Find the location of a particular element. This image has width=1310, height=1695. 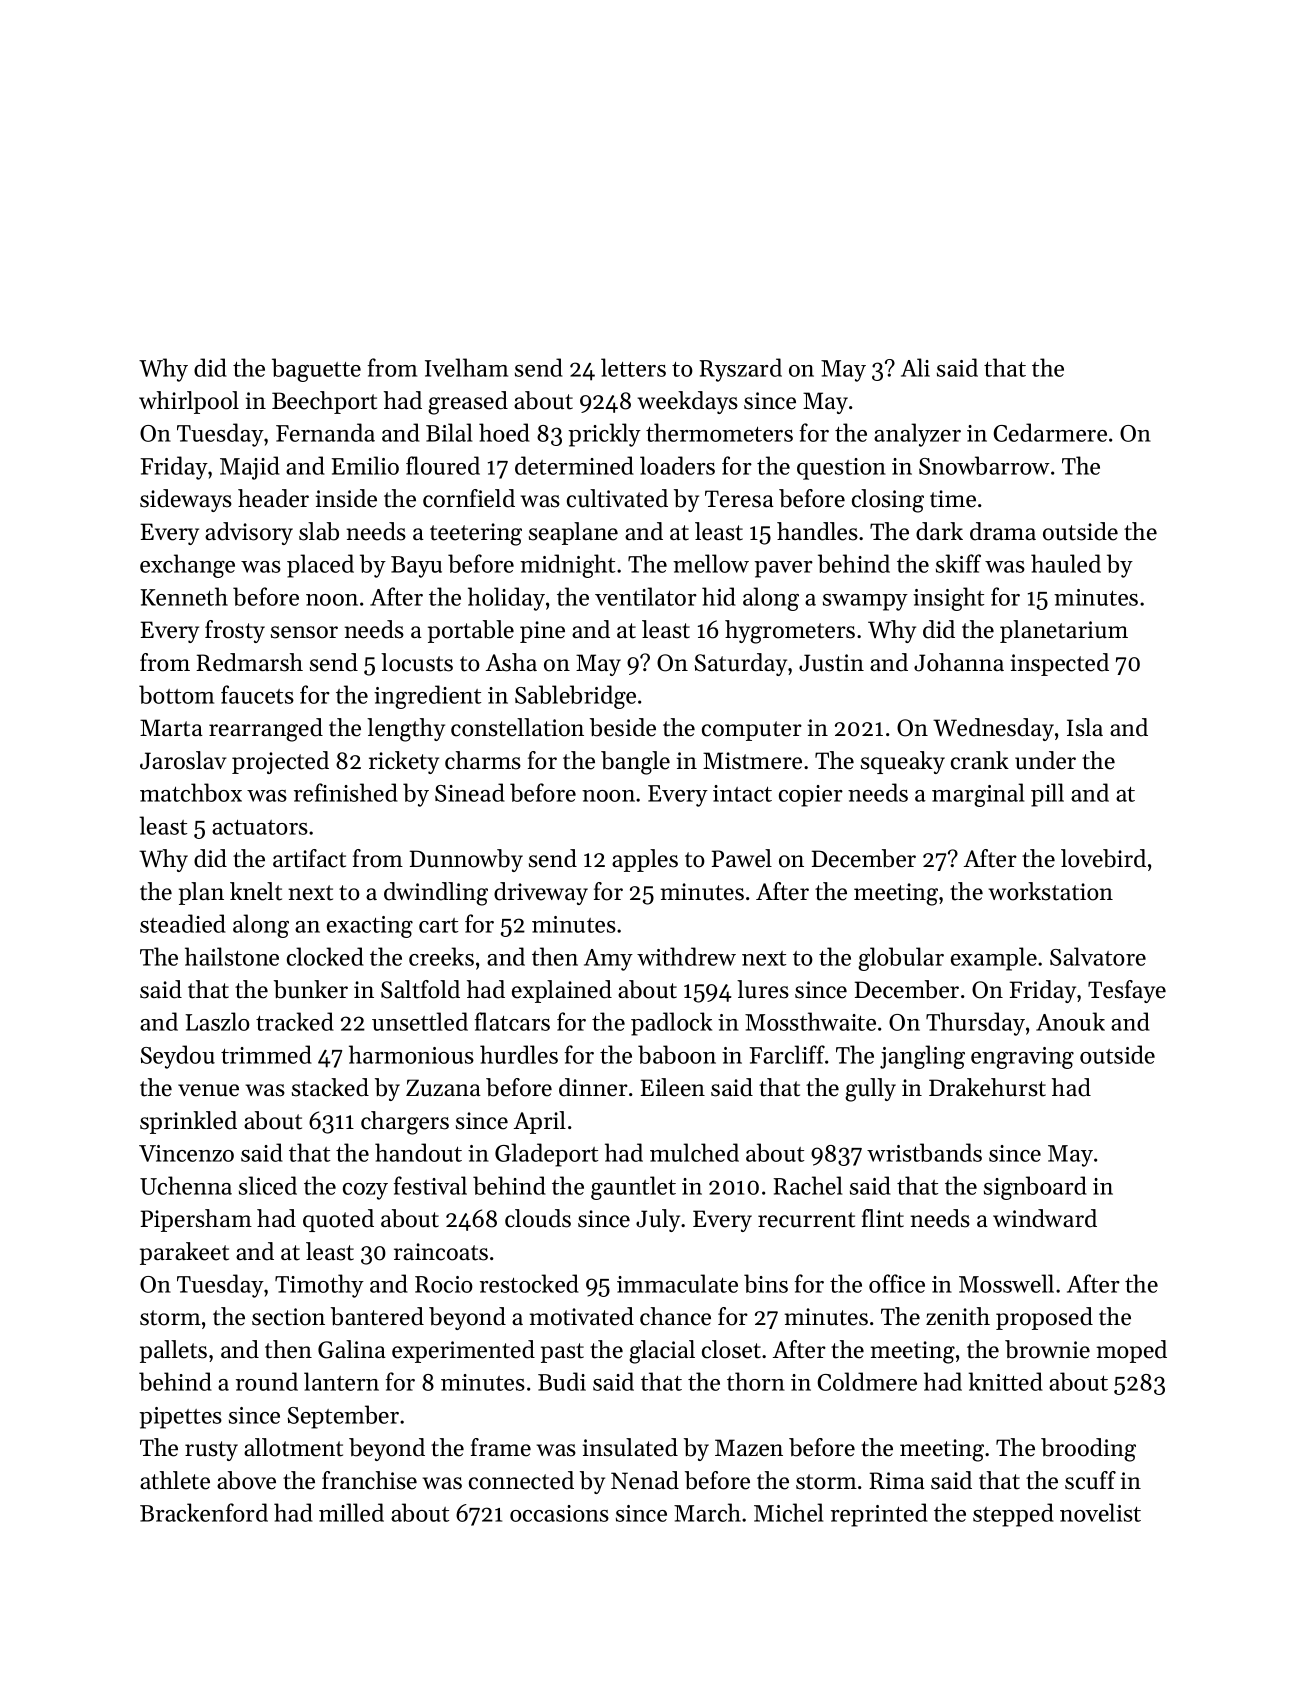

placed is located at coordinates (320, 566).
